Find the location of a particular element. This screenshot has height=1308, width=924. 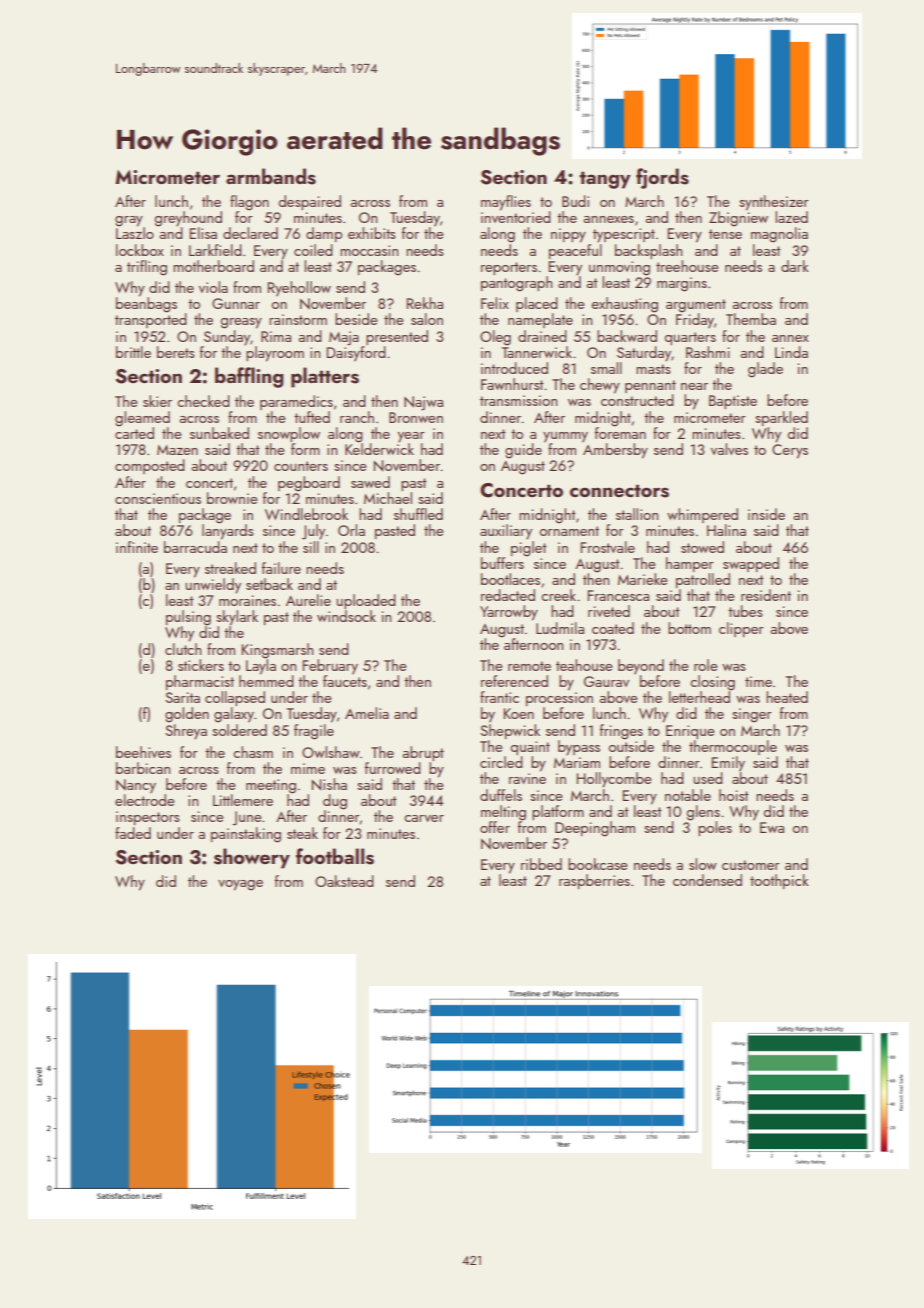

fjords is located at coordinates (662, 178).
